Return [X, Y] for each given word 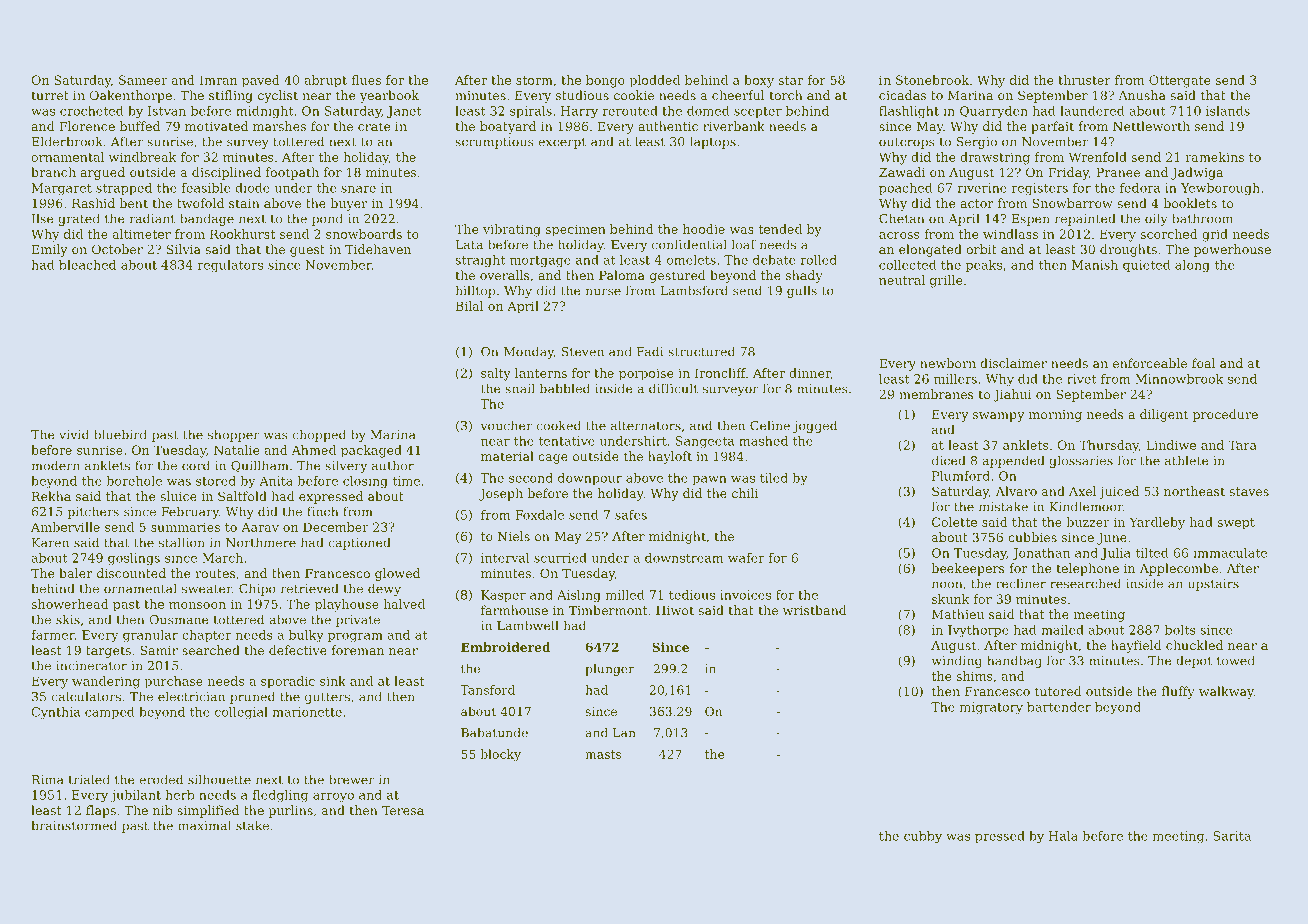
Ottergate [1179, 81]
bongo [605, 81]
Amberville [65, 527]
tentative [567, 441]
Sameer [143, 80]
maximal [204, 825]
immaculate [1230, 553]
